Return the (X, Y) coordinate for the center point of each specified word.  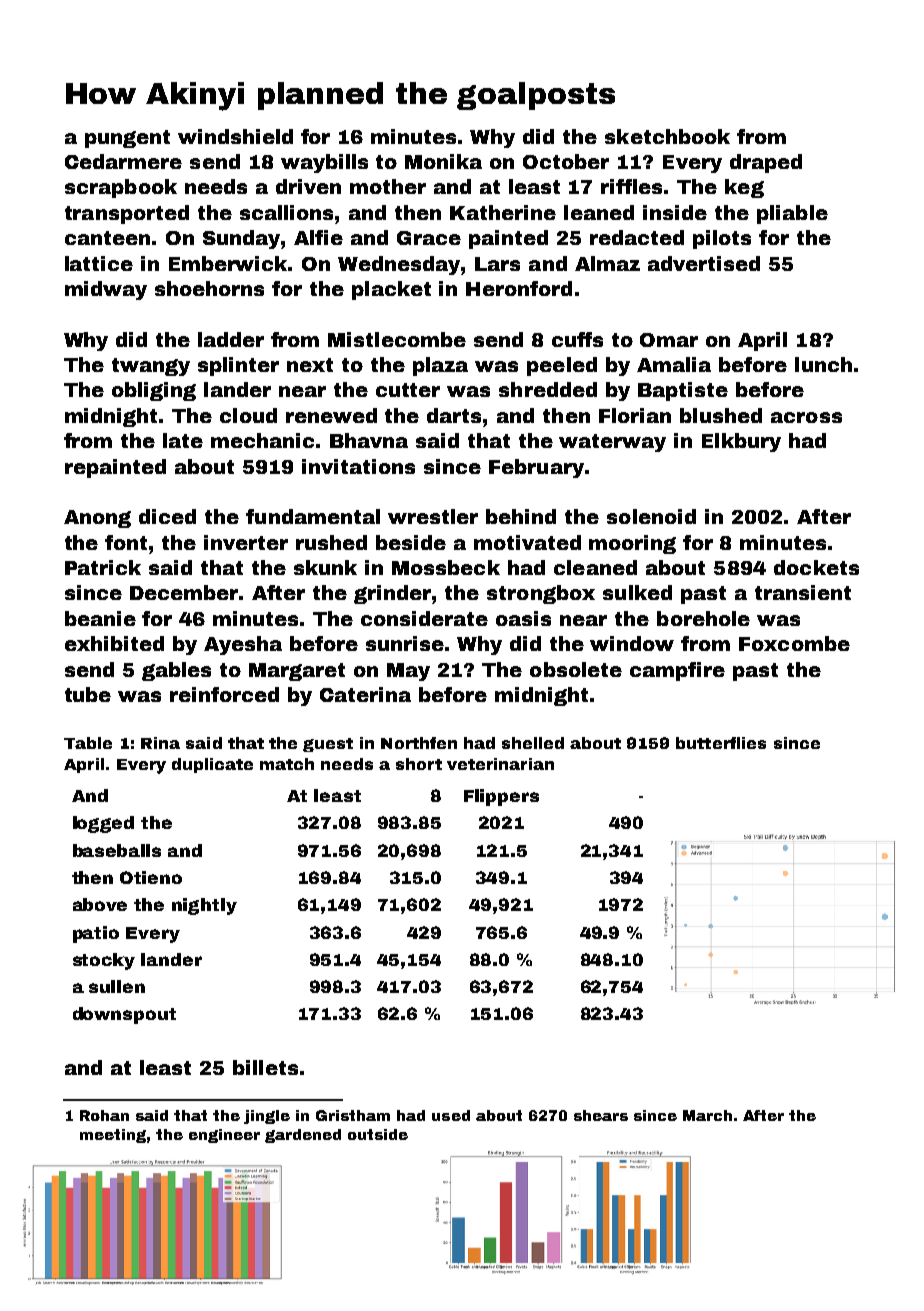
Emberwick (229, 263)
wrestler (433, 516)
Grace (429, 238)
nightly (204, 906)
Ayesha (243, 645)
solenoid (651, 516)
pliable (792, 214)
